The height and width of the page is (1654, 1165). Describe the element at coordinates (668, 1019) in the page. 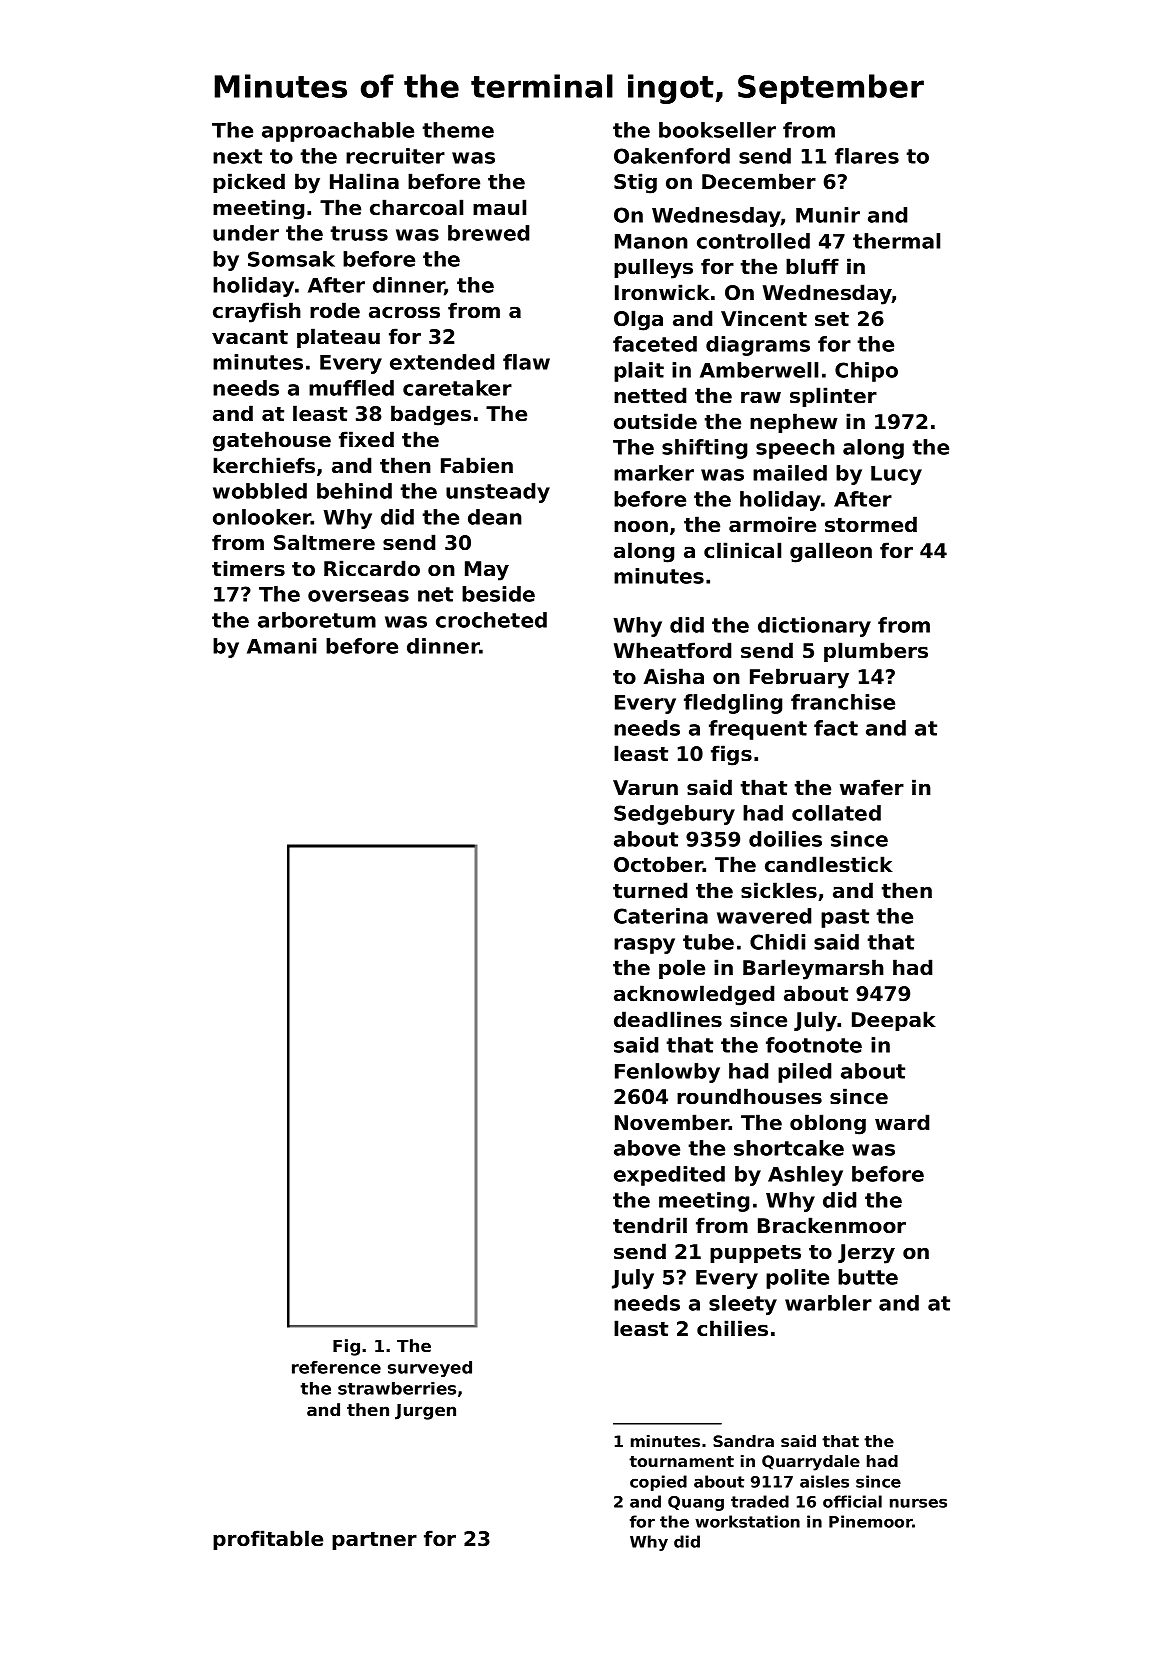

I see `deadlines` at that location.
